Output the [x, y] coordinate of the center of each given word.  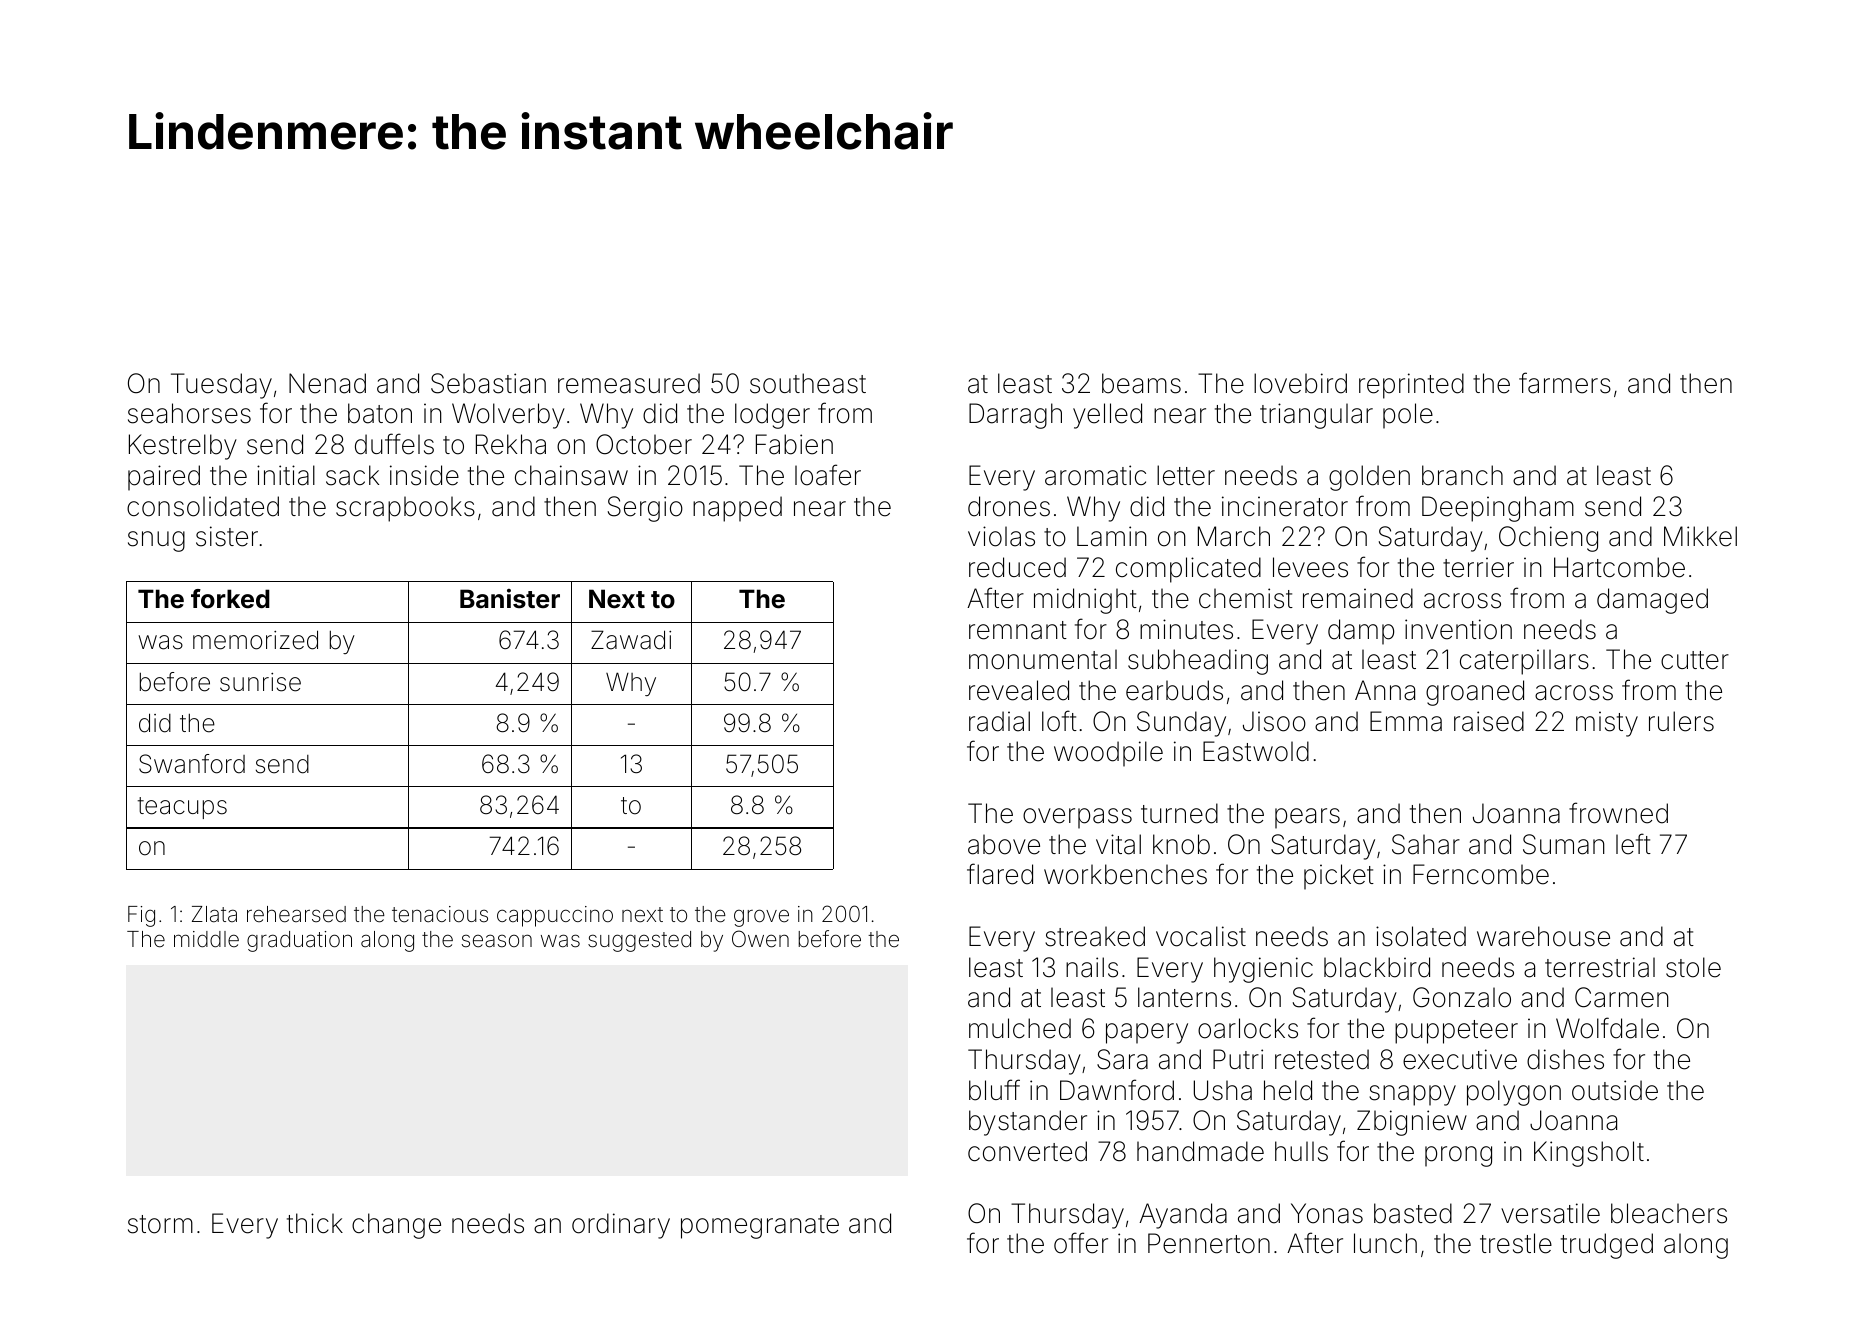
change [396, 1226]
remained [1358, 598]
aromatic [1095, 475]
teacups [182, 808]
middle [206, 939]
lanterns [1184, 997]
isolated [1421, 936]
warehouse [1543, 936]
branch [1462, 475]
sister [227, 536]
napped [737, 509]
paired [164, 478]
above [1004, 844]
